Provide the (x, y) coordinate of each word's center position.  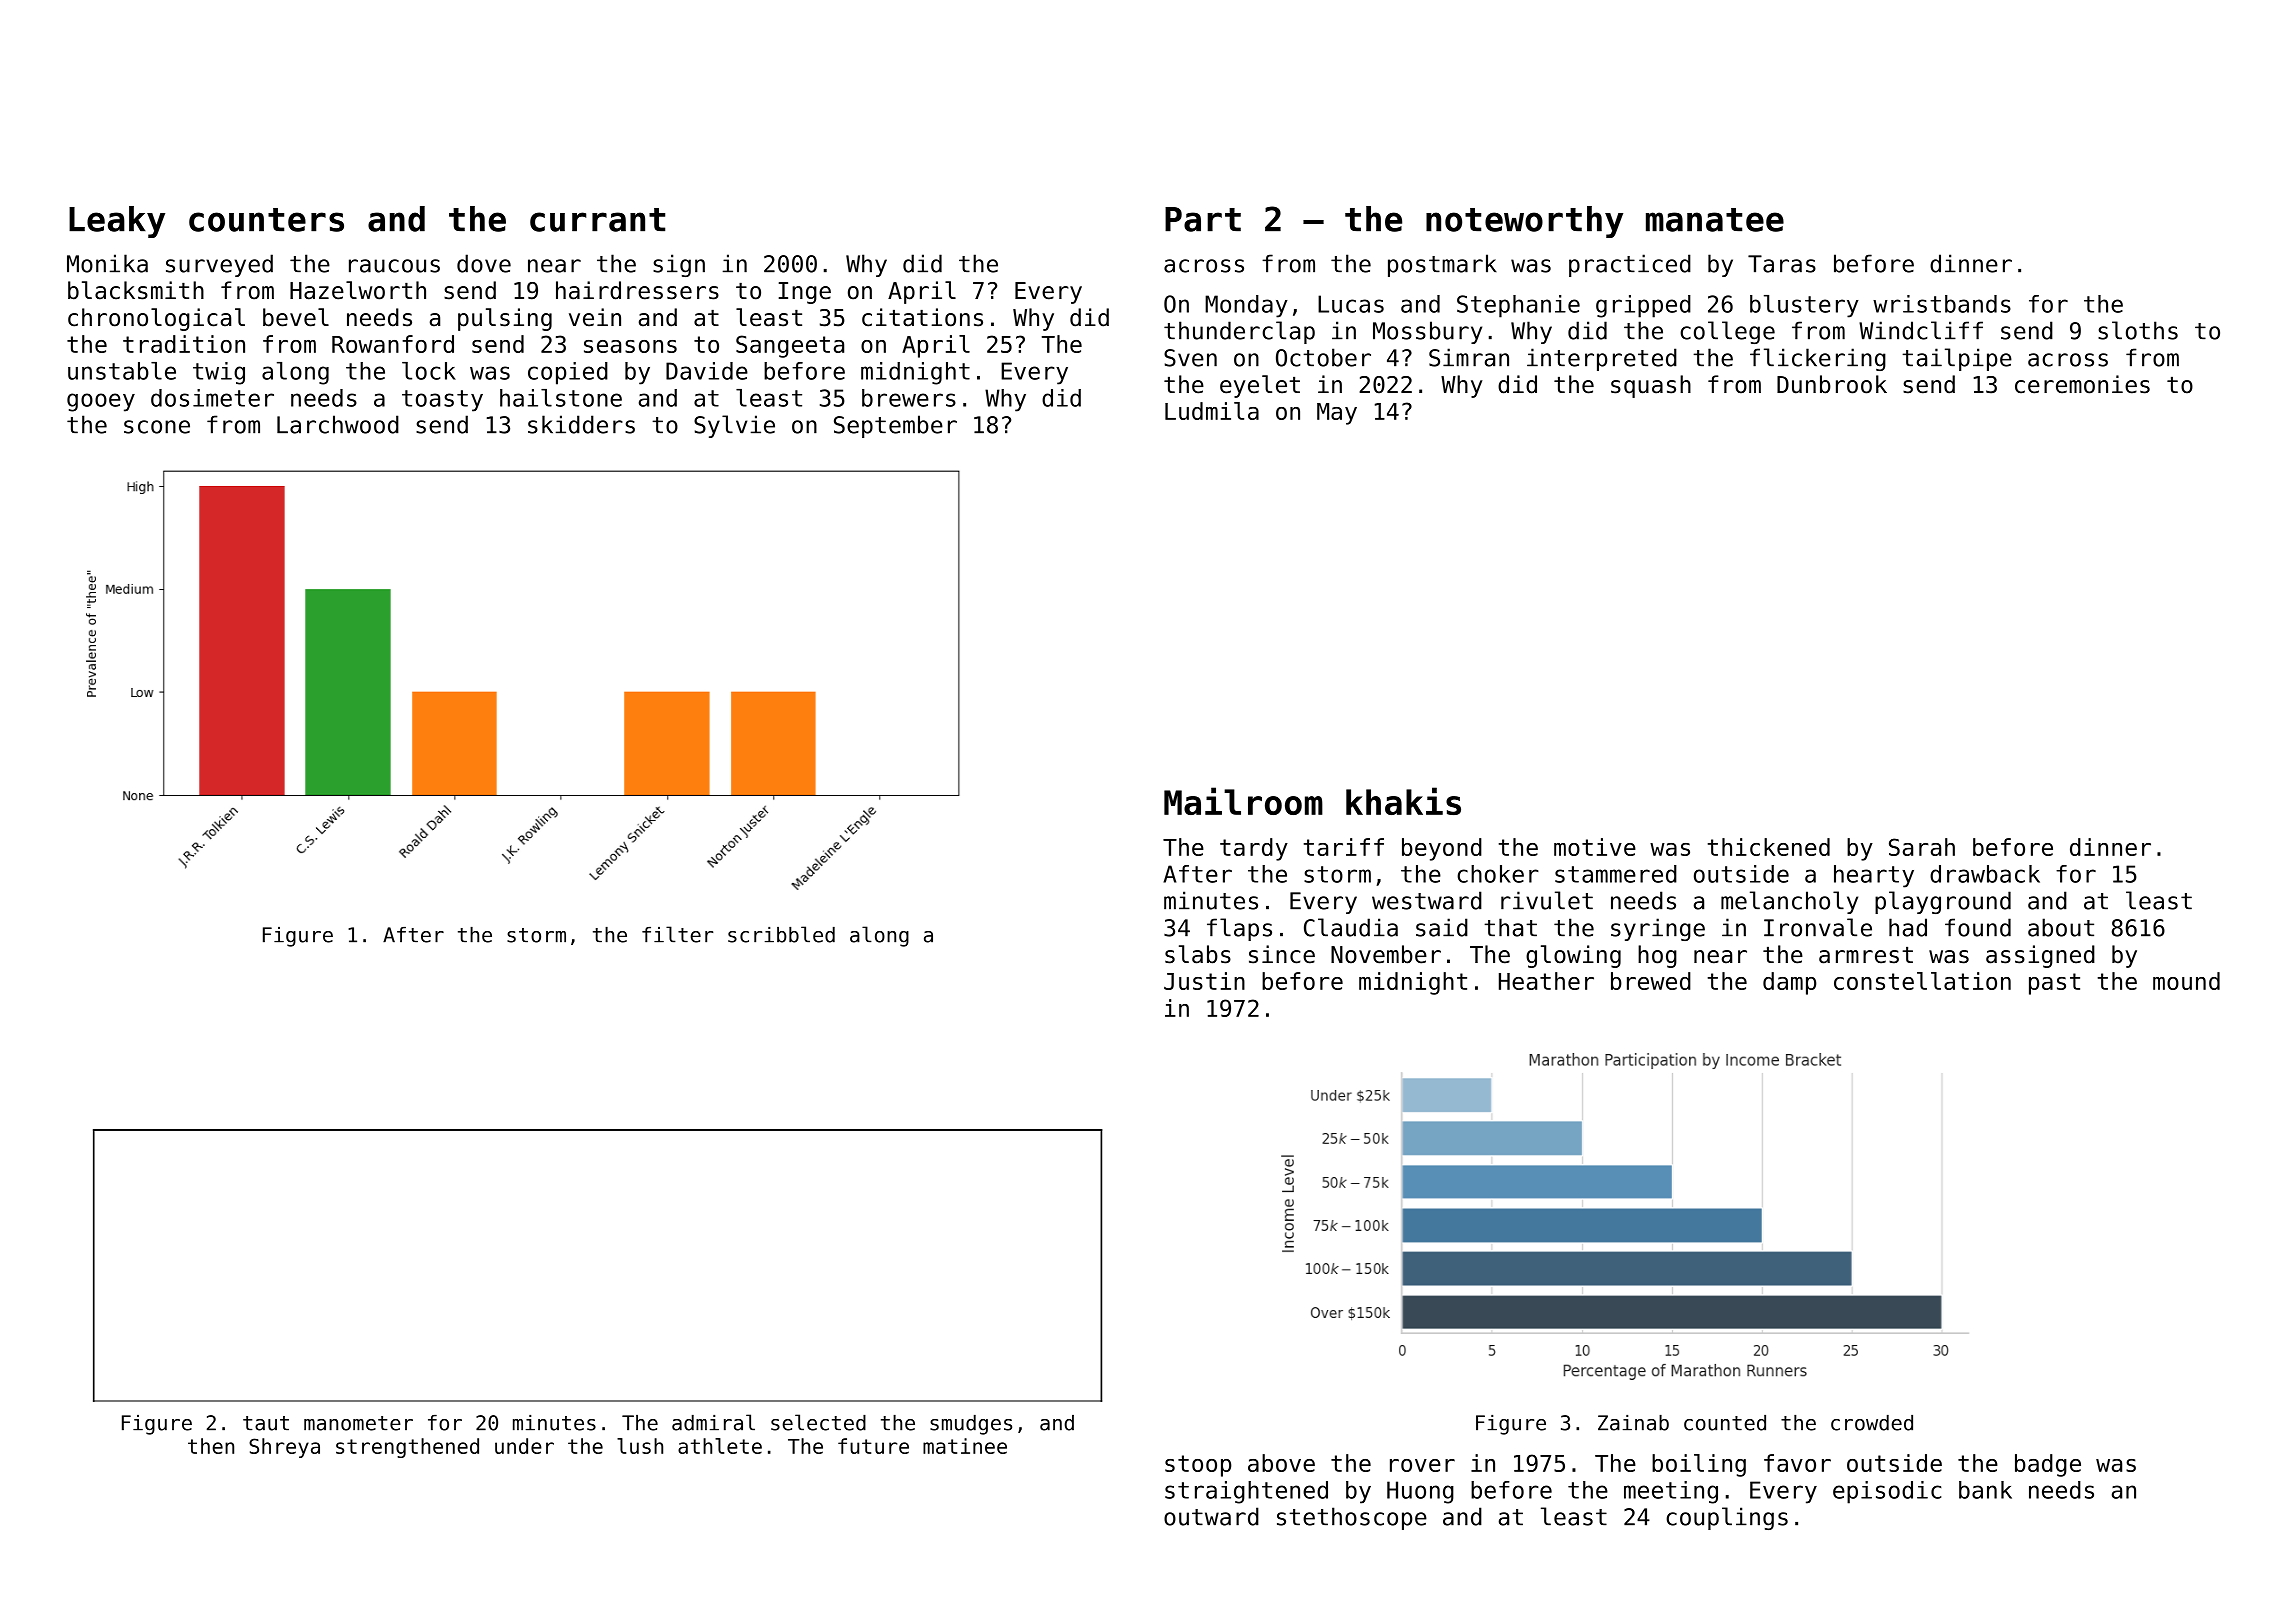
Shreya (284, 1448)
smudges (971, 1425)
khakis (1403, 801)
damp (1790, 983)
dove (484, 263)
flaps (1239, 929)
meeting (1671, 1492)
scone (157, 427)
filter (677, 934)
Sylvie (734, 426)
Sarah (1922, 847)
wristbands (1942, 304)
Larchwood (338, 424)
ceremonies (2082, 384)
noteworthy (1524, 222)
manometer (358, 1423)
